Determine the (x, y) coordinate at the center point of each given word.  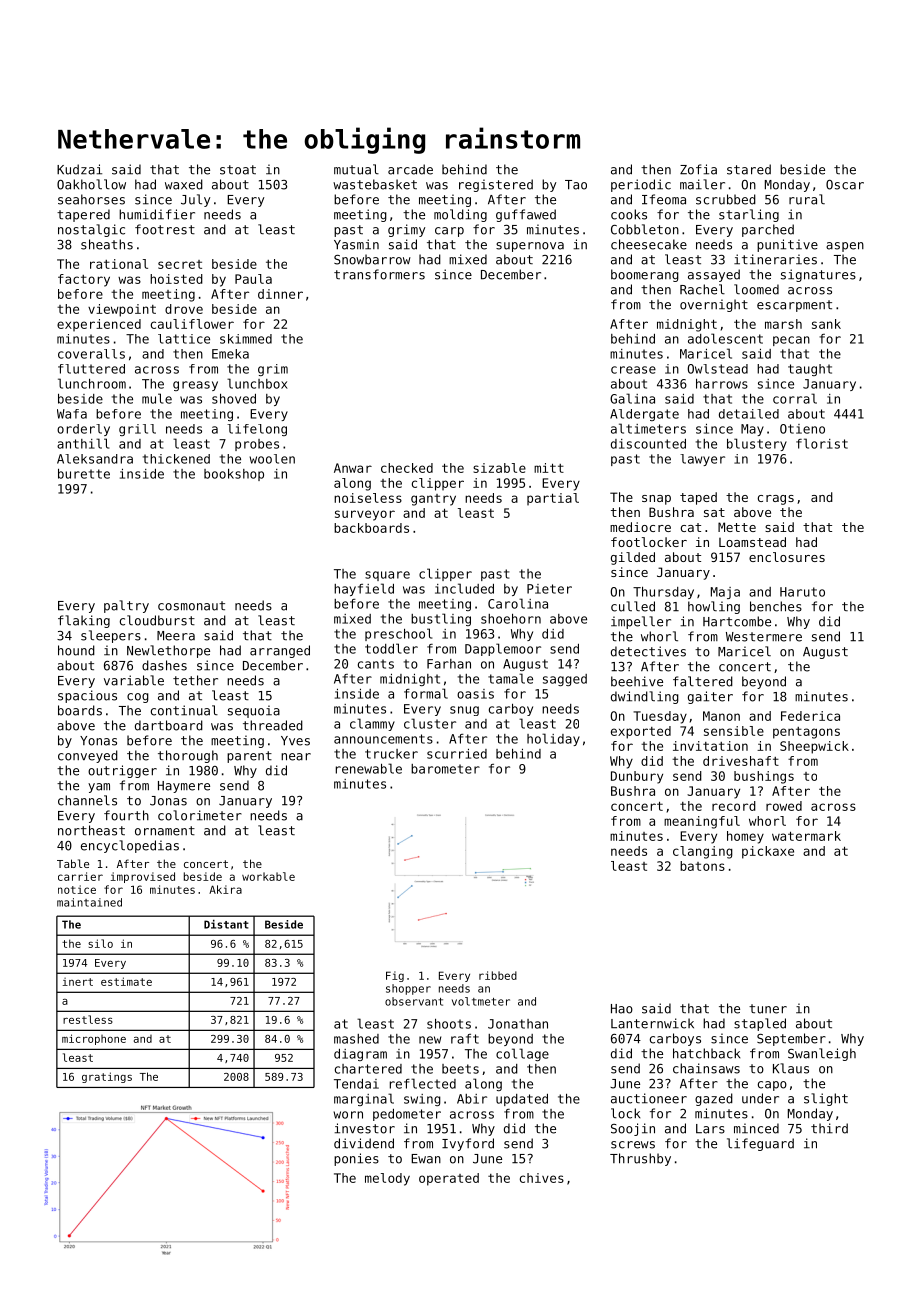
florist (822, 443)
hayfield (364, 589)
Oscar (845, 185)
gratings (107, 1077)
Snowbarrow (372, 259)
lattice (184, 339)
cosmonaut (191, 606)
